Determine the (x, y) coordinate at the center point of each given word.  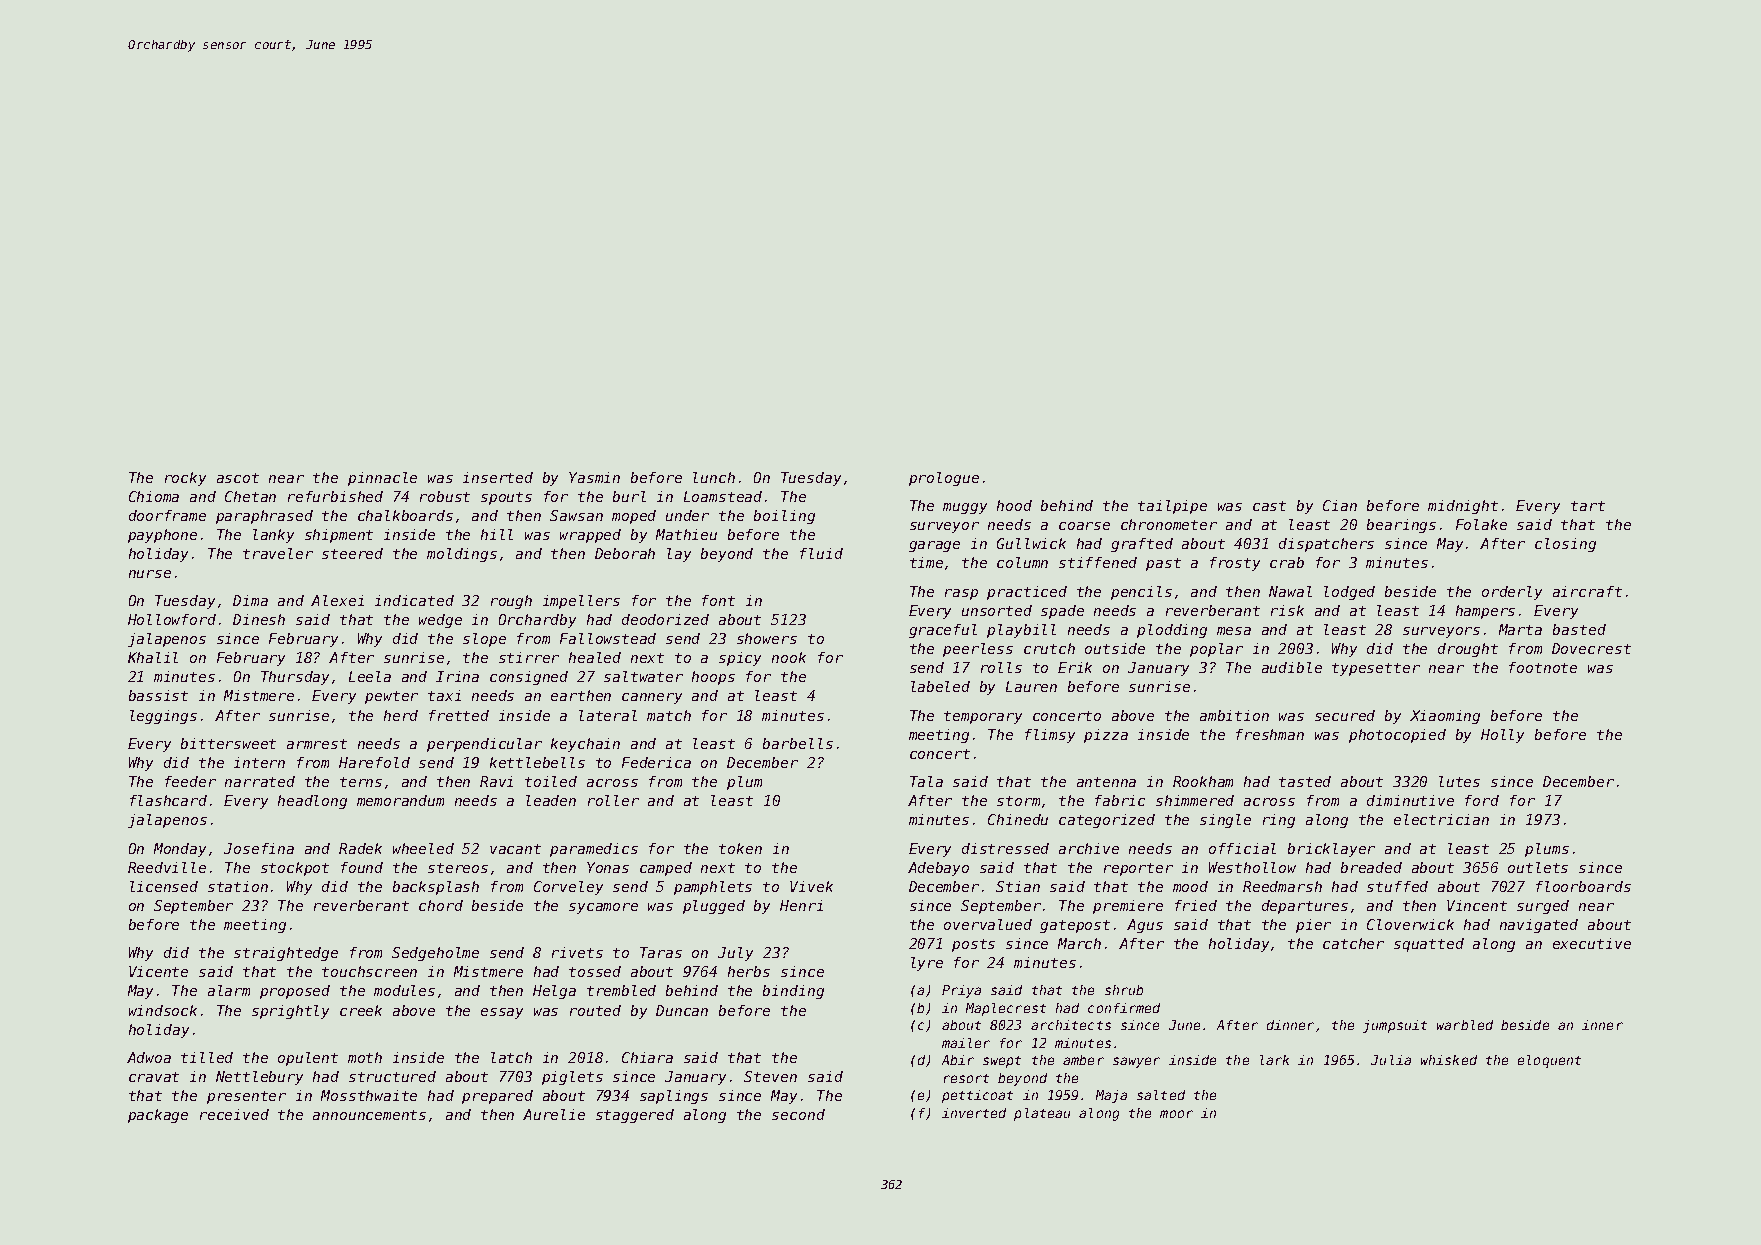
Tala (926, 781)
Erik (1075, 667)
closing (1565, 545)
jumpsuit (1395, 1026)
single (1225, 821)
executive (1592, 943)
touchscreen (369, 971)
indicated (414, 600)
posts (973, 945)
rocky (185, 479)
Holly (1502, 736)
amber (1083, 1060)
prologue (944, 479)
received (234, 1114)
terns (361, 782)
